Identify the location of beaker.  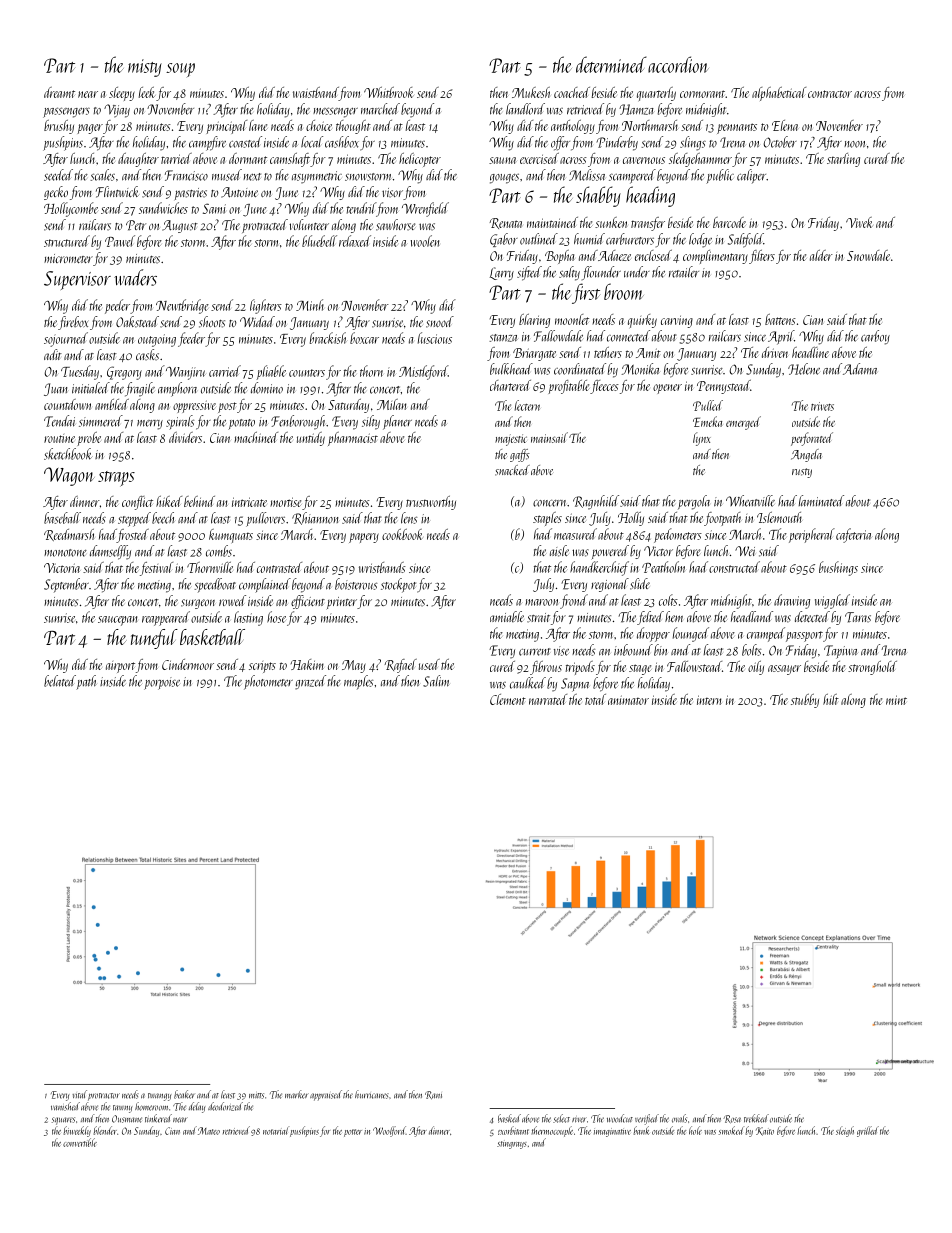
(184, 1094).
